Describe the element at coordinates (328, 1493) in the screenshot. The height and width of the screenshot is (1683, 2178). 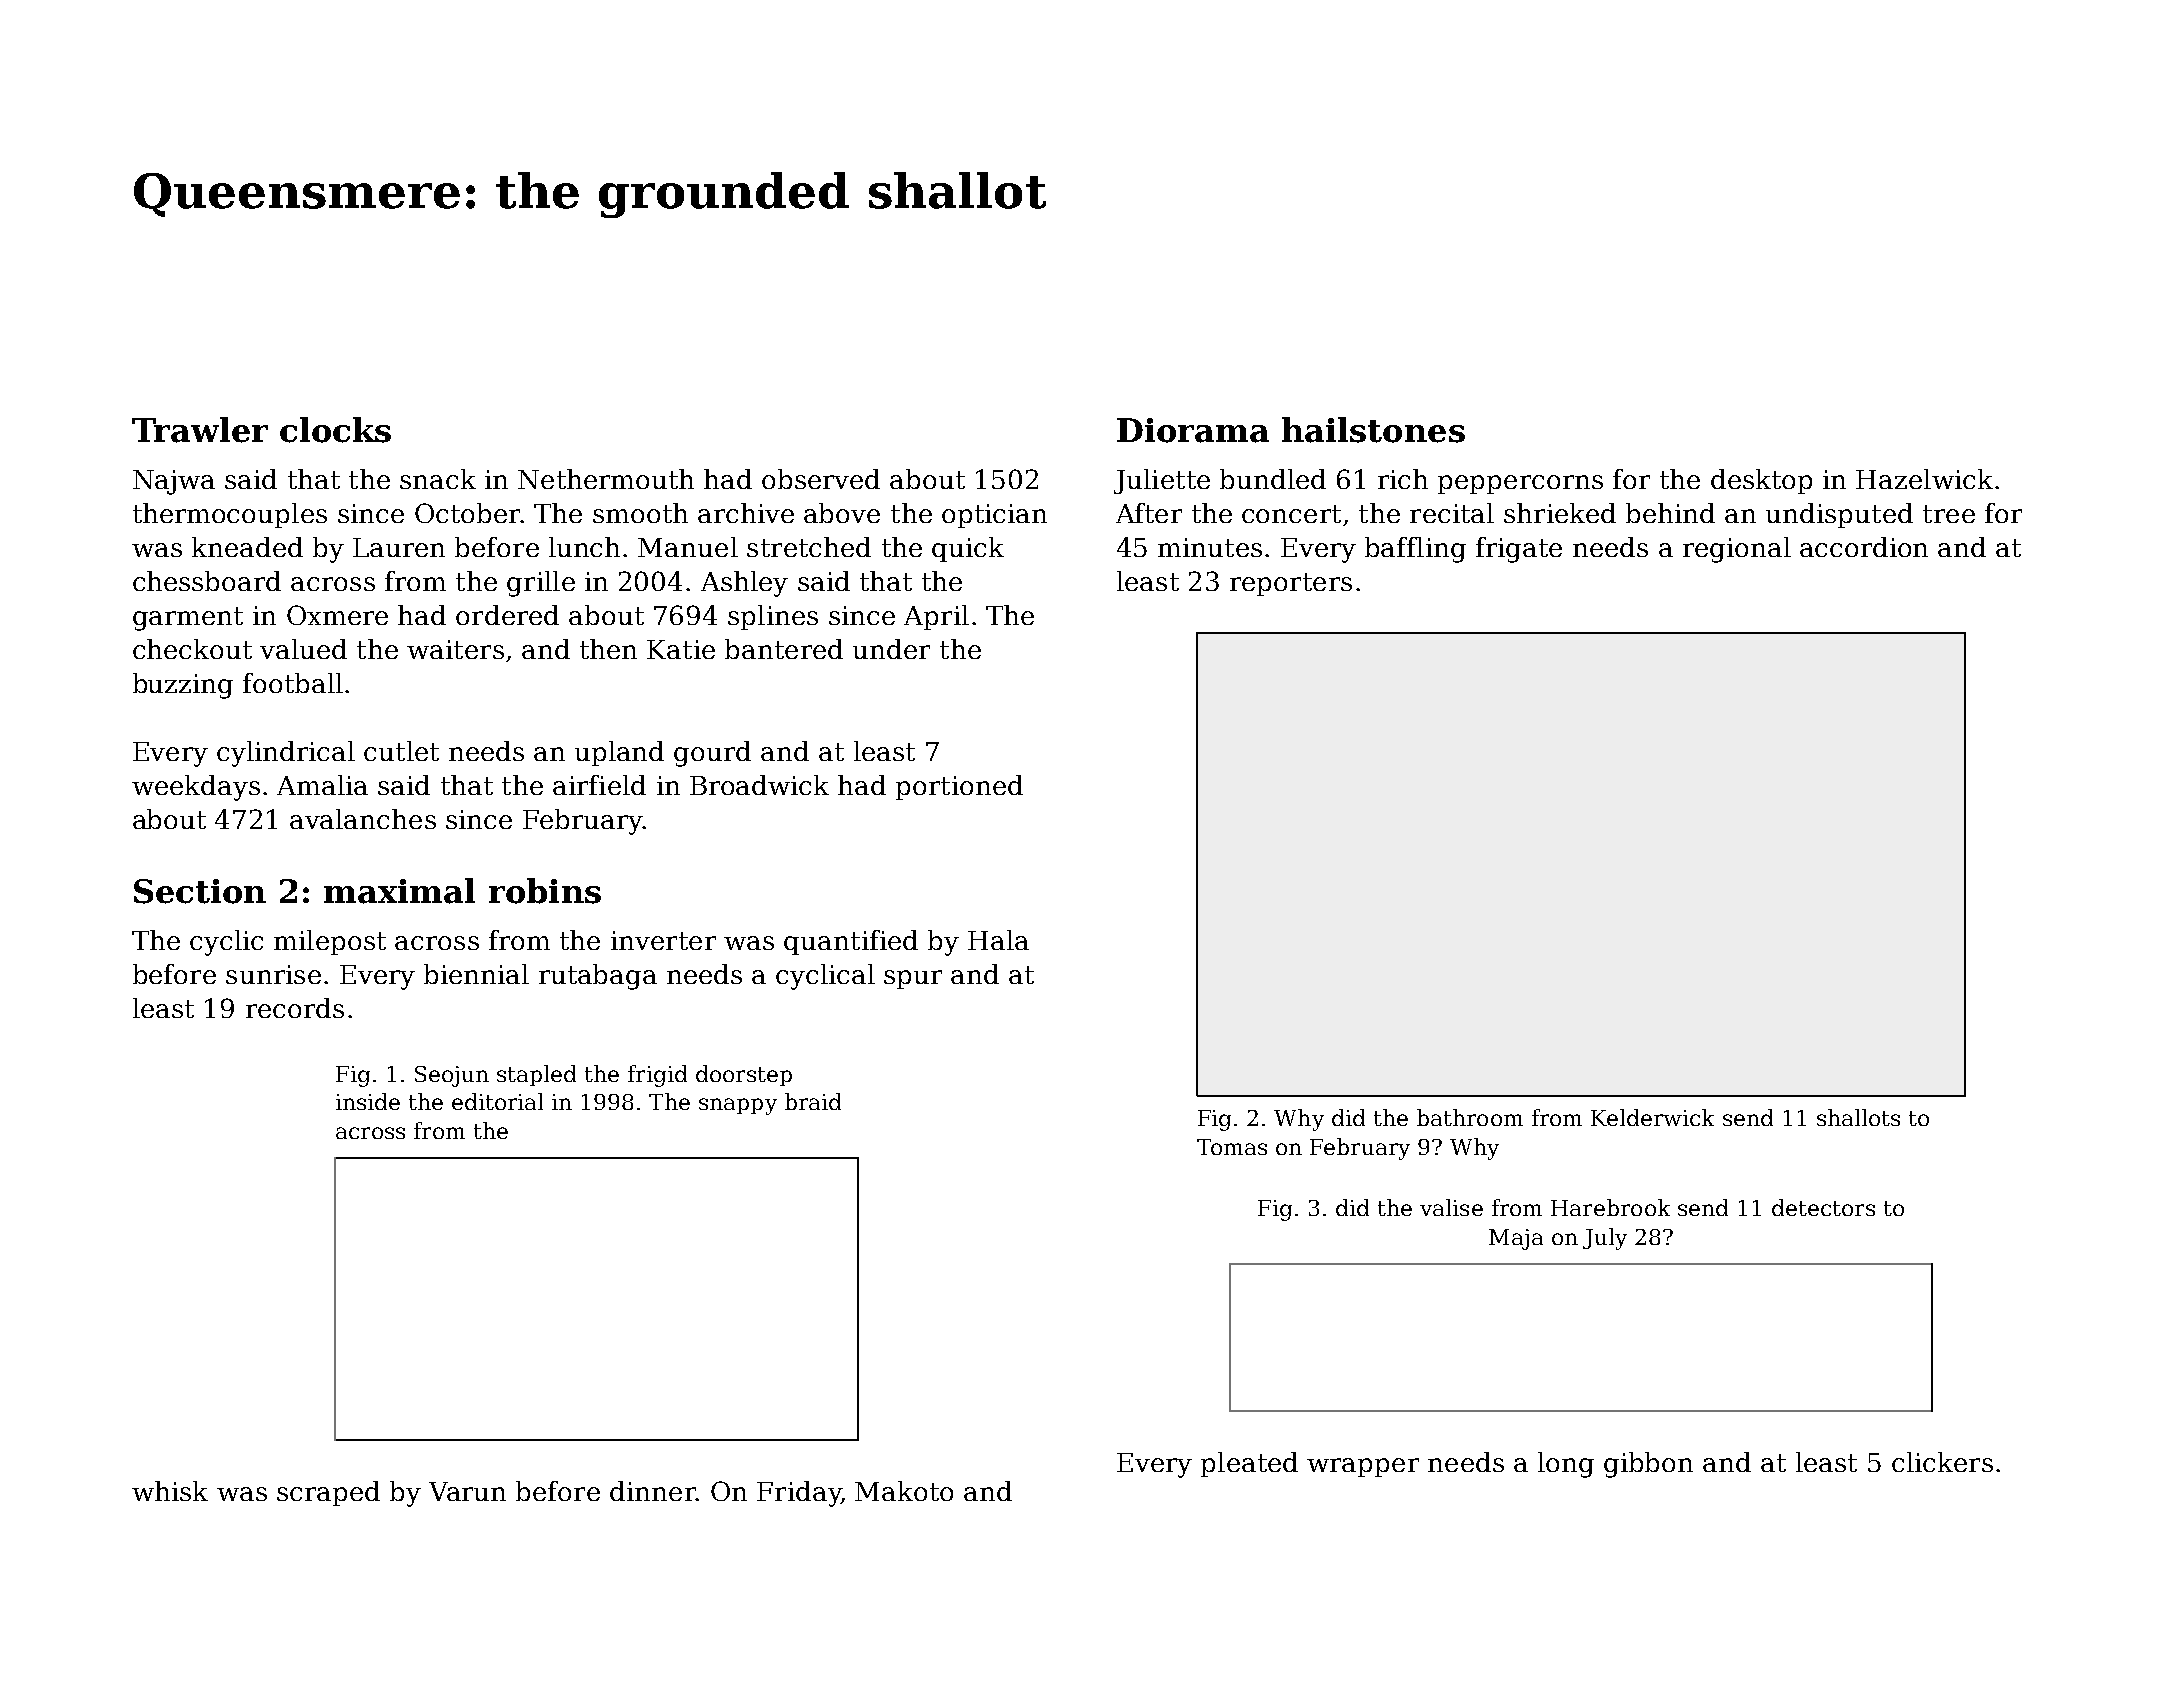
I see `scraped` at that location.
